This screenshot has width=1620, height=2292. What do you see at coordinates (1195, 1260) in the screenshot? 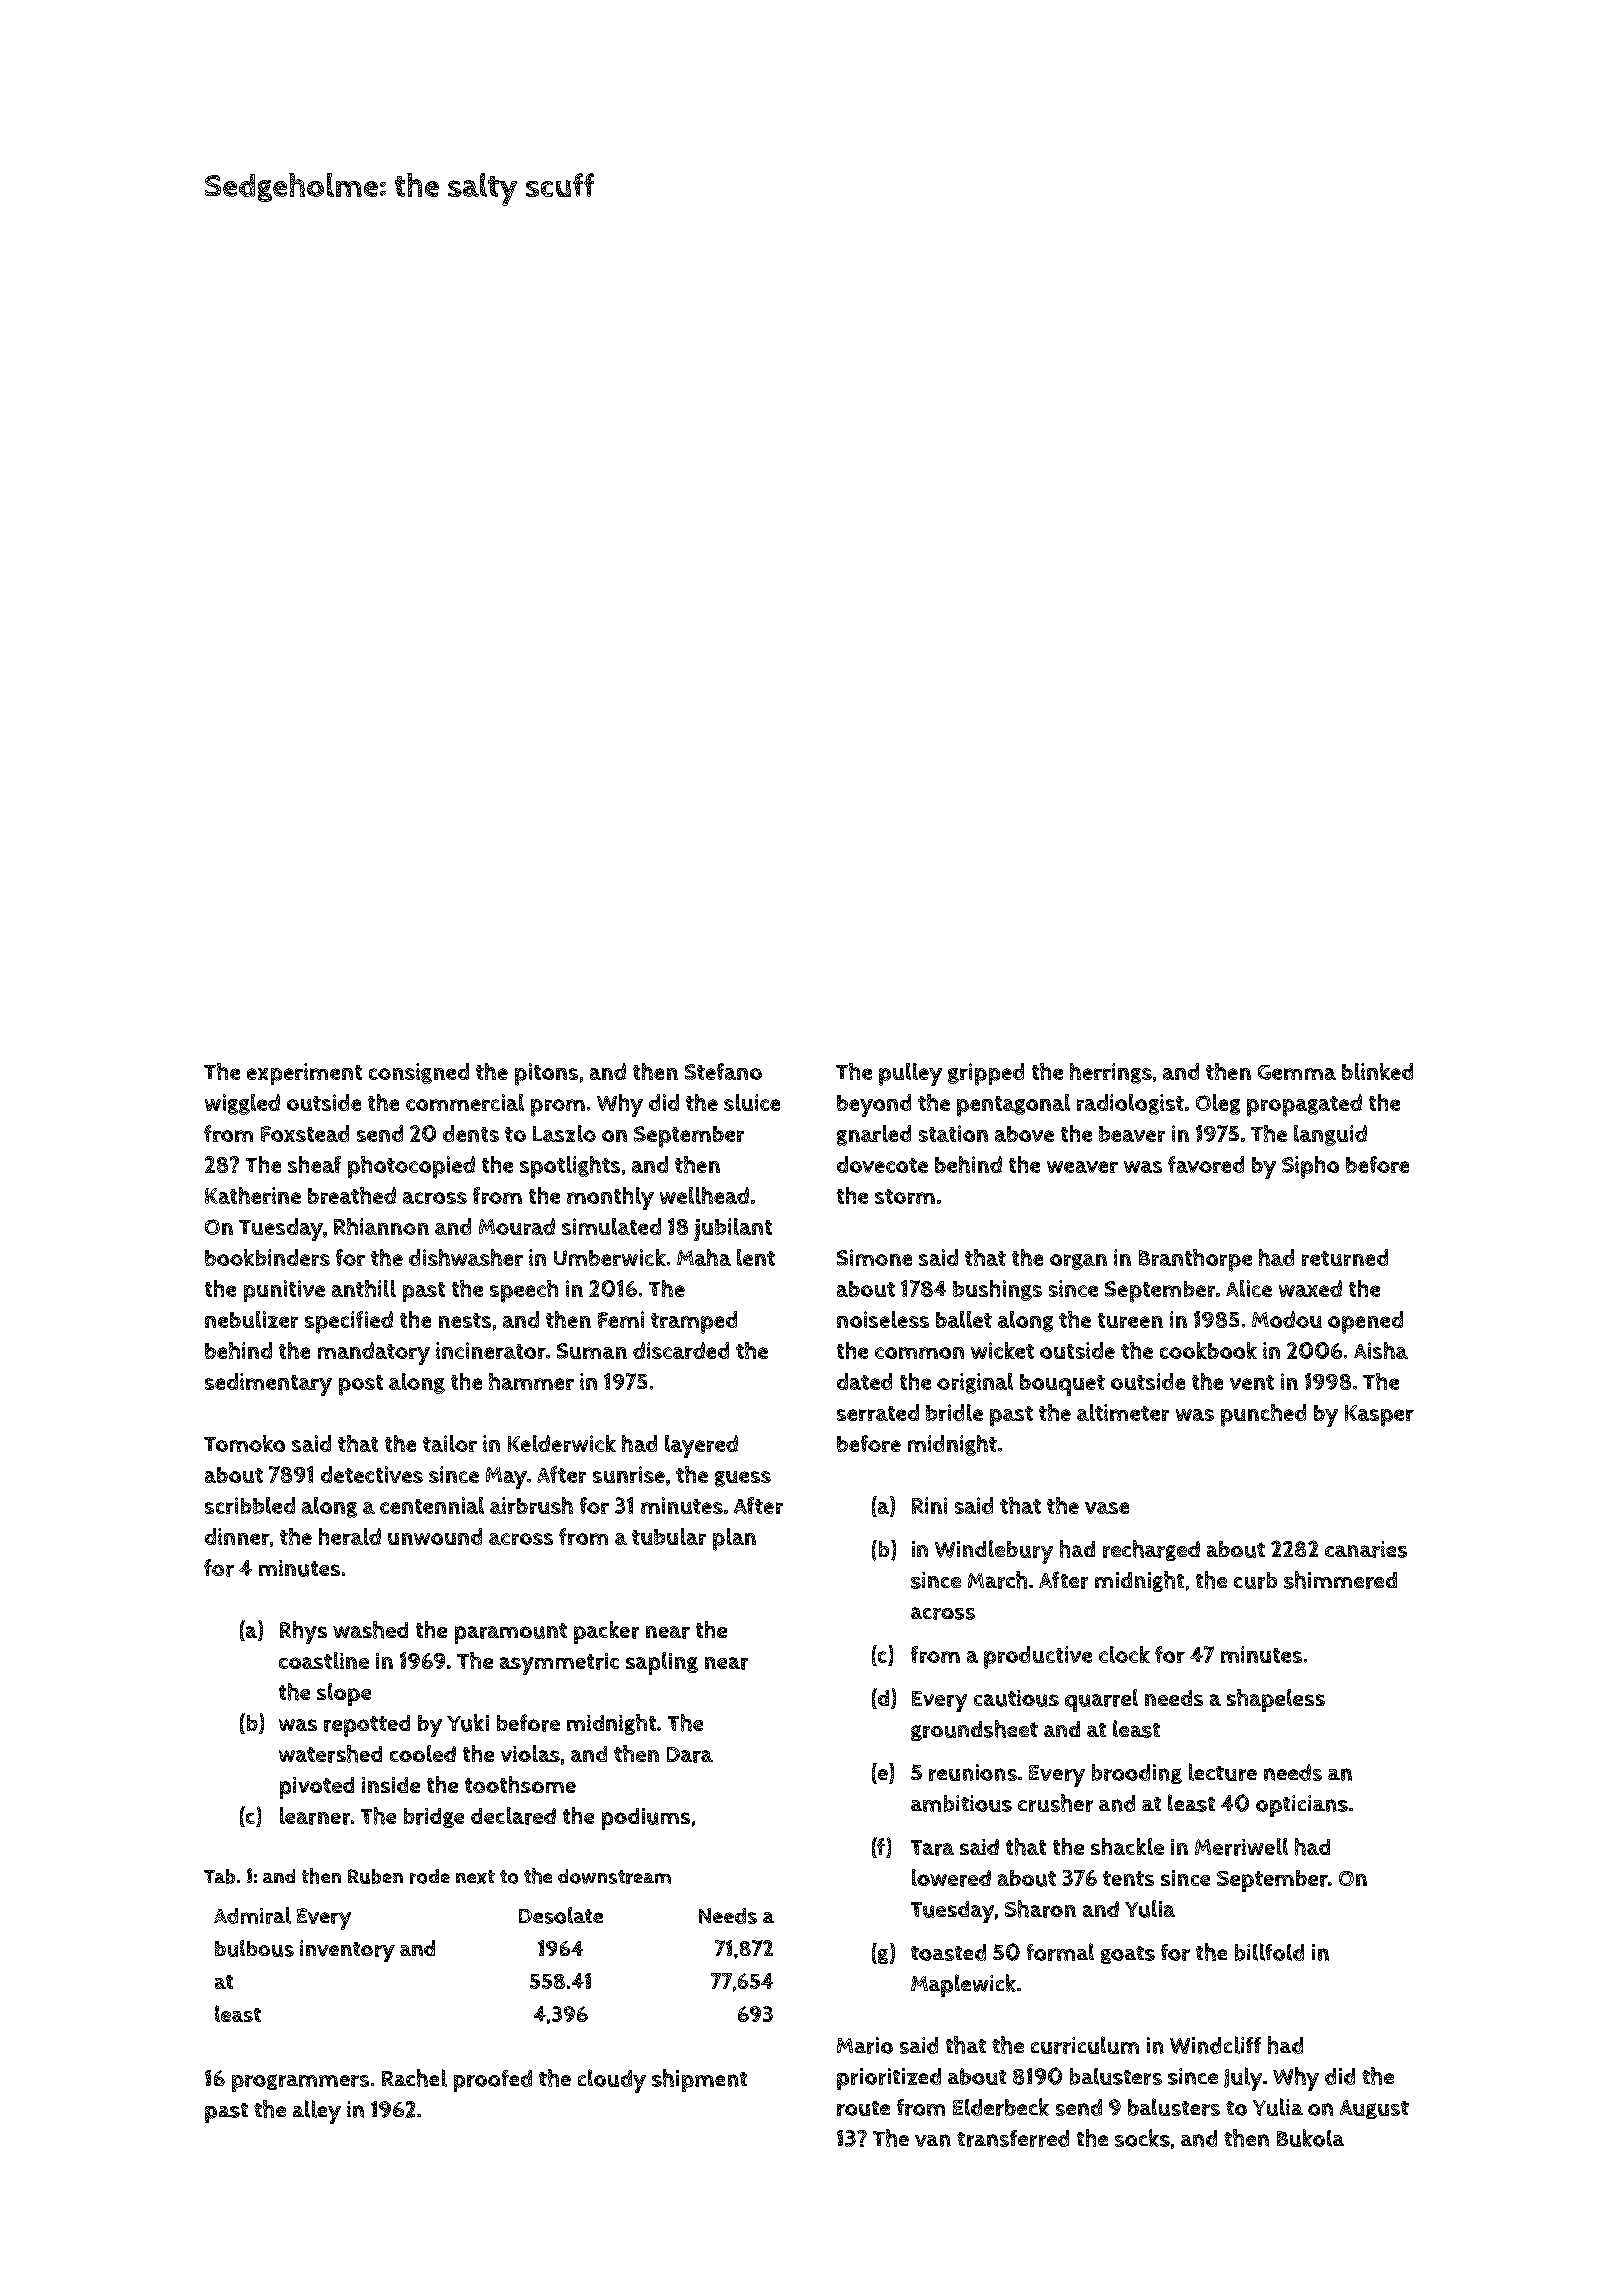
I see `Branthorpe` at bounding box center [1195, 1260].
